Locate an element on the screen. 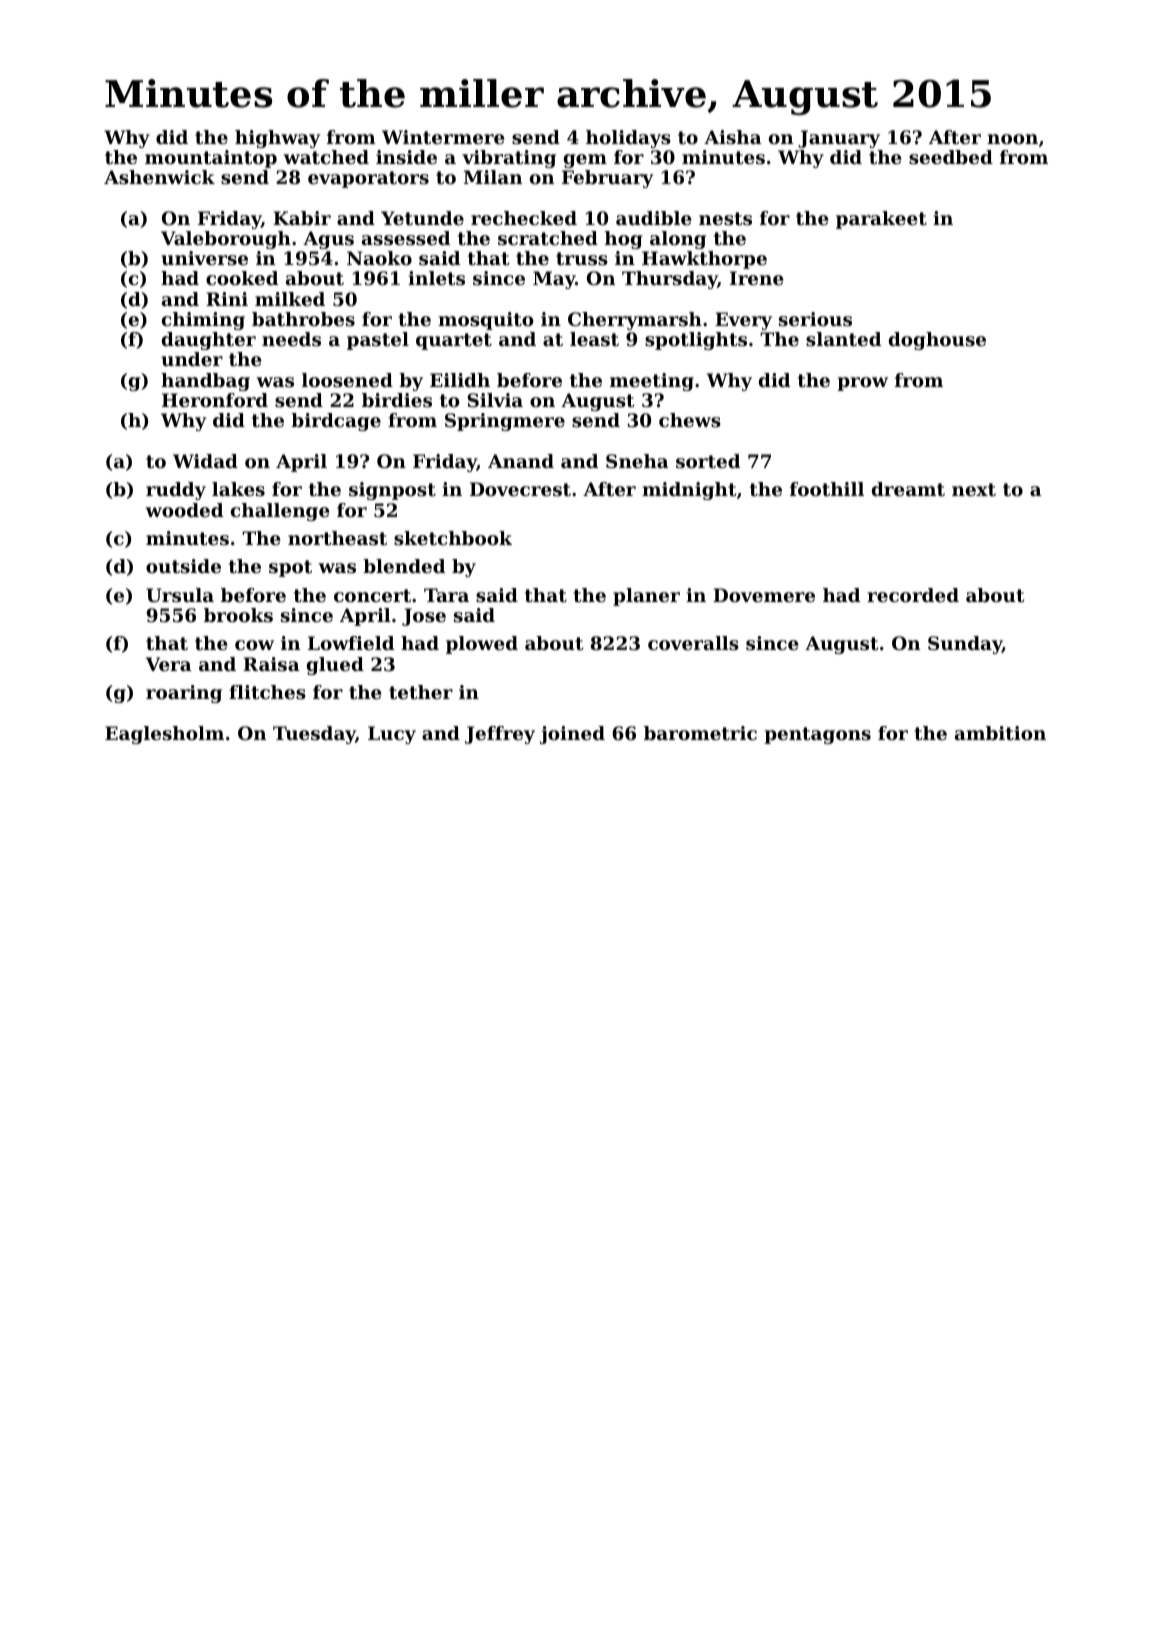 This screenshot has width=1154, height=1632. pentagons is located at coordinates (817, 735).
